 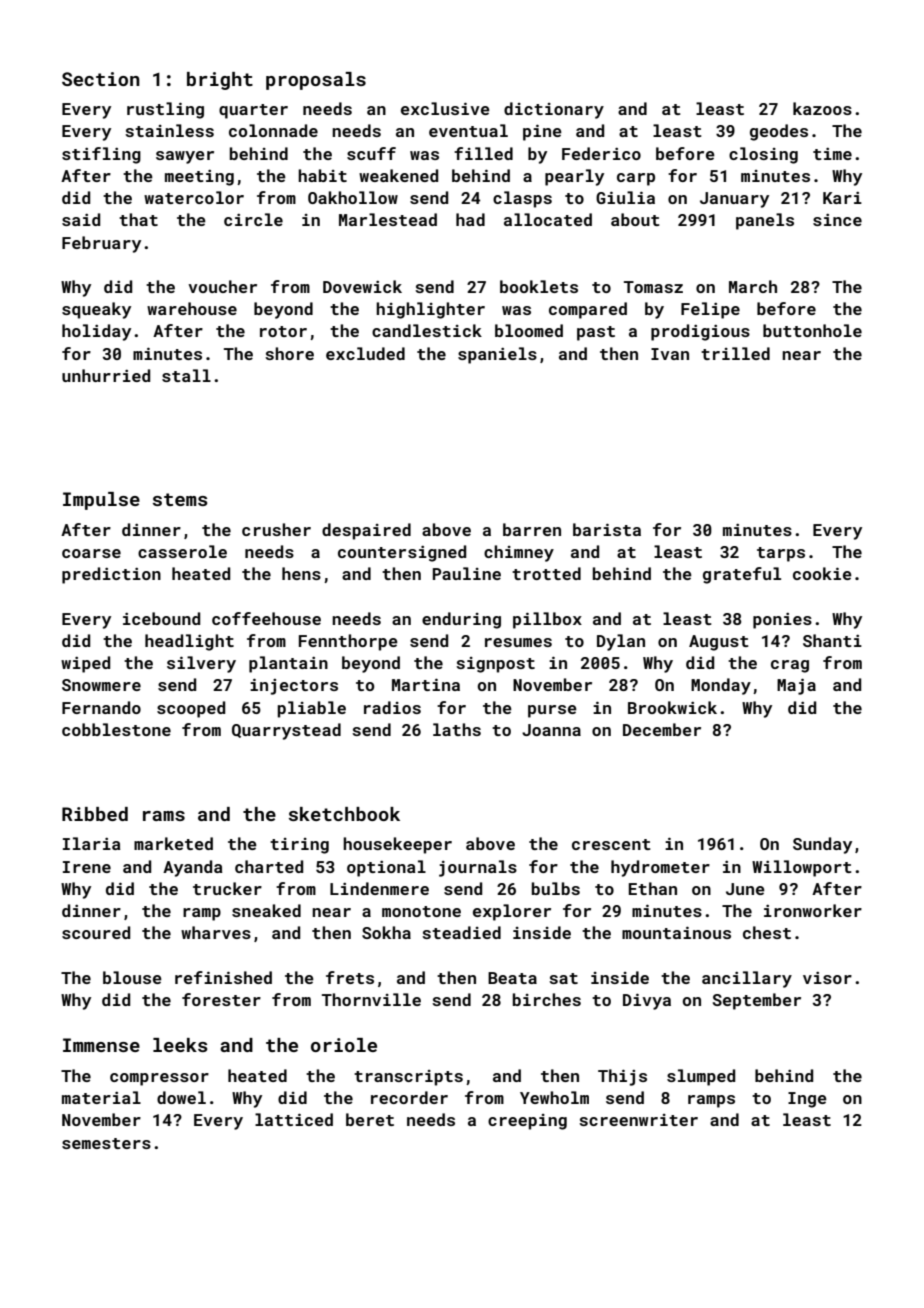 What do you see at coordinates (822, 108) in the screenshot?
I see `kazoos` at bounding box center [822, 108].
